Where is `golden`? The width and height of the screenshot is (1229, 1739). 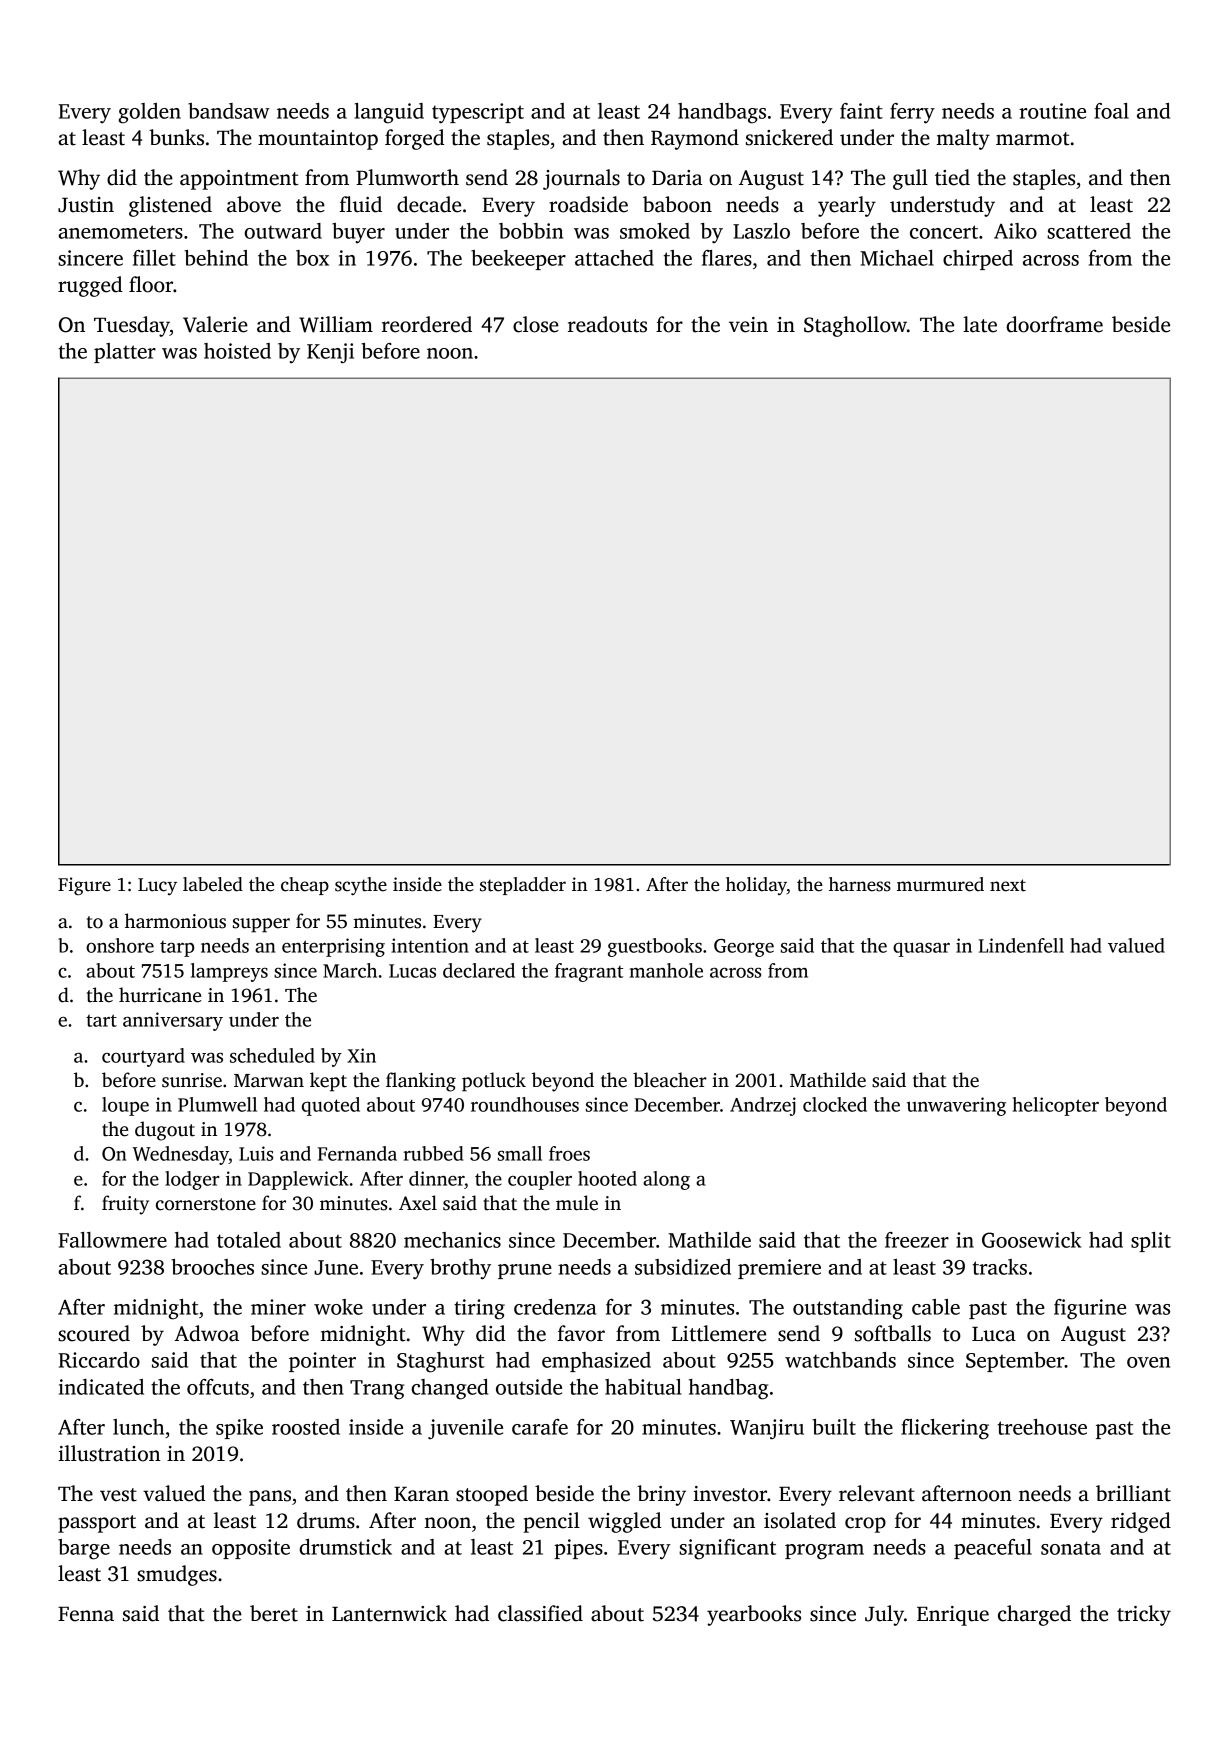
golden is located at coordinates (149, 113).
